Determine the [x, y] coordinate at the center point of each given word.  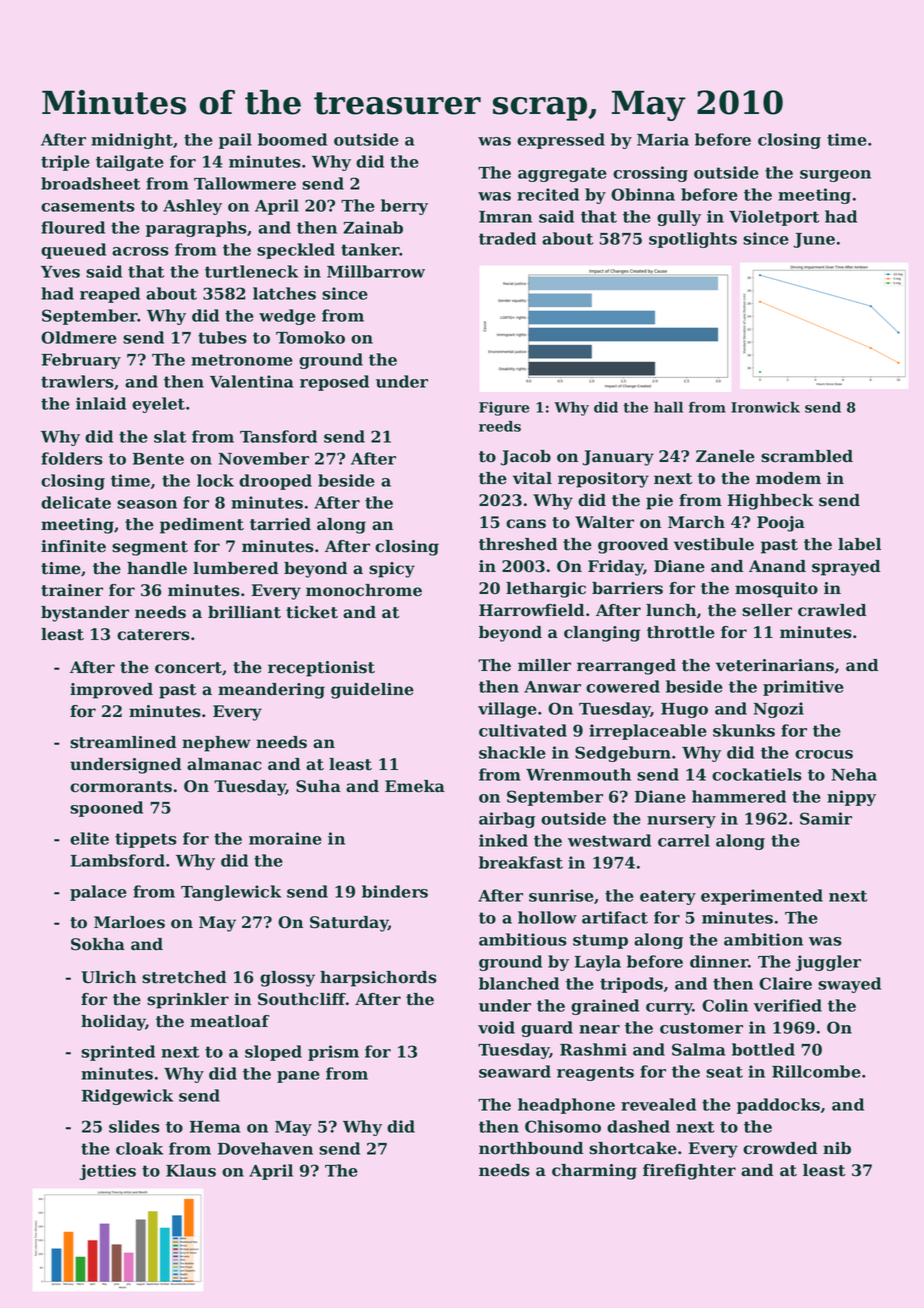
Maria [663, 139]
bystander [85, 614]
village [507, 710]
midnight [132, 141]
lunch [671, 610]
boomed [292, 139]
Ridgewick [127, 1097]
